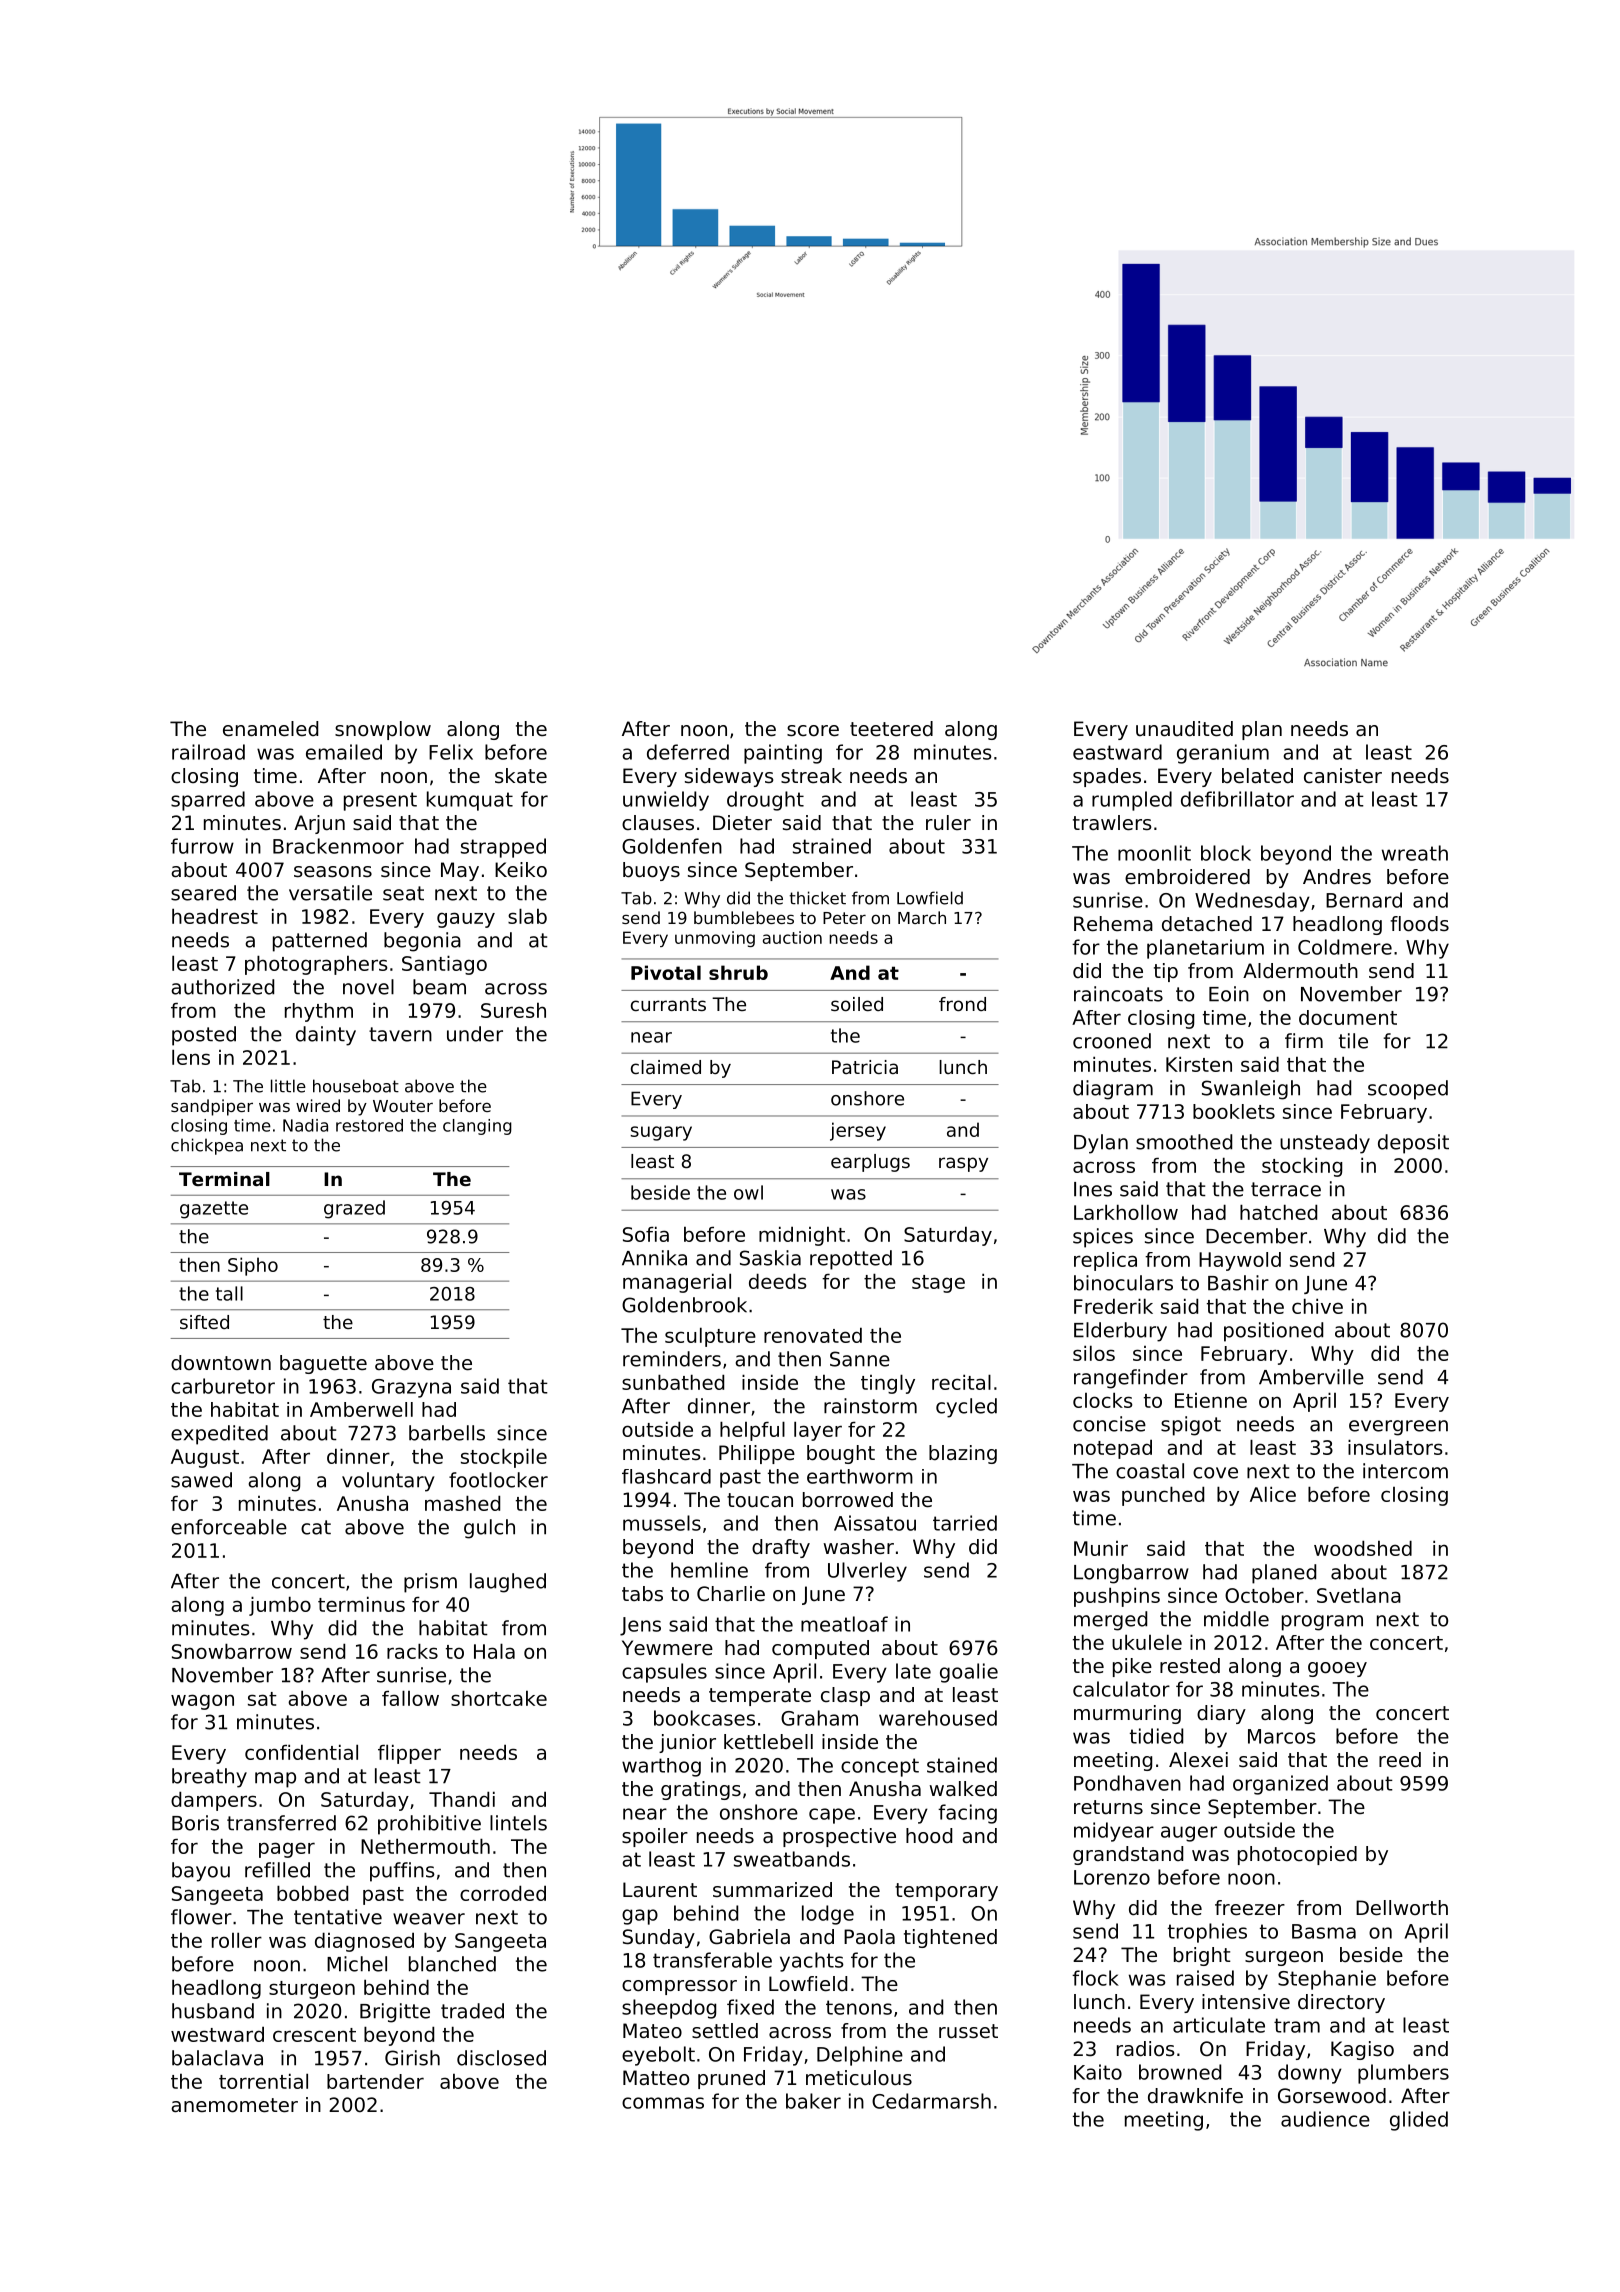 Image resolution: width=1620 pixels, height=2292 pixels. I want to click on snowplow, so click(383, 730).
